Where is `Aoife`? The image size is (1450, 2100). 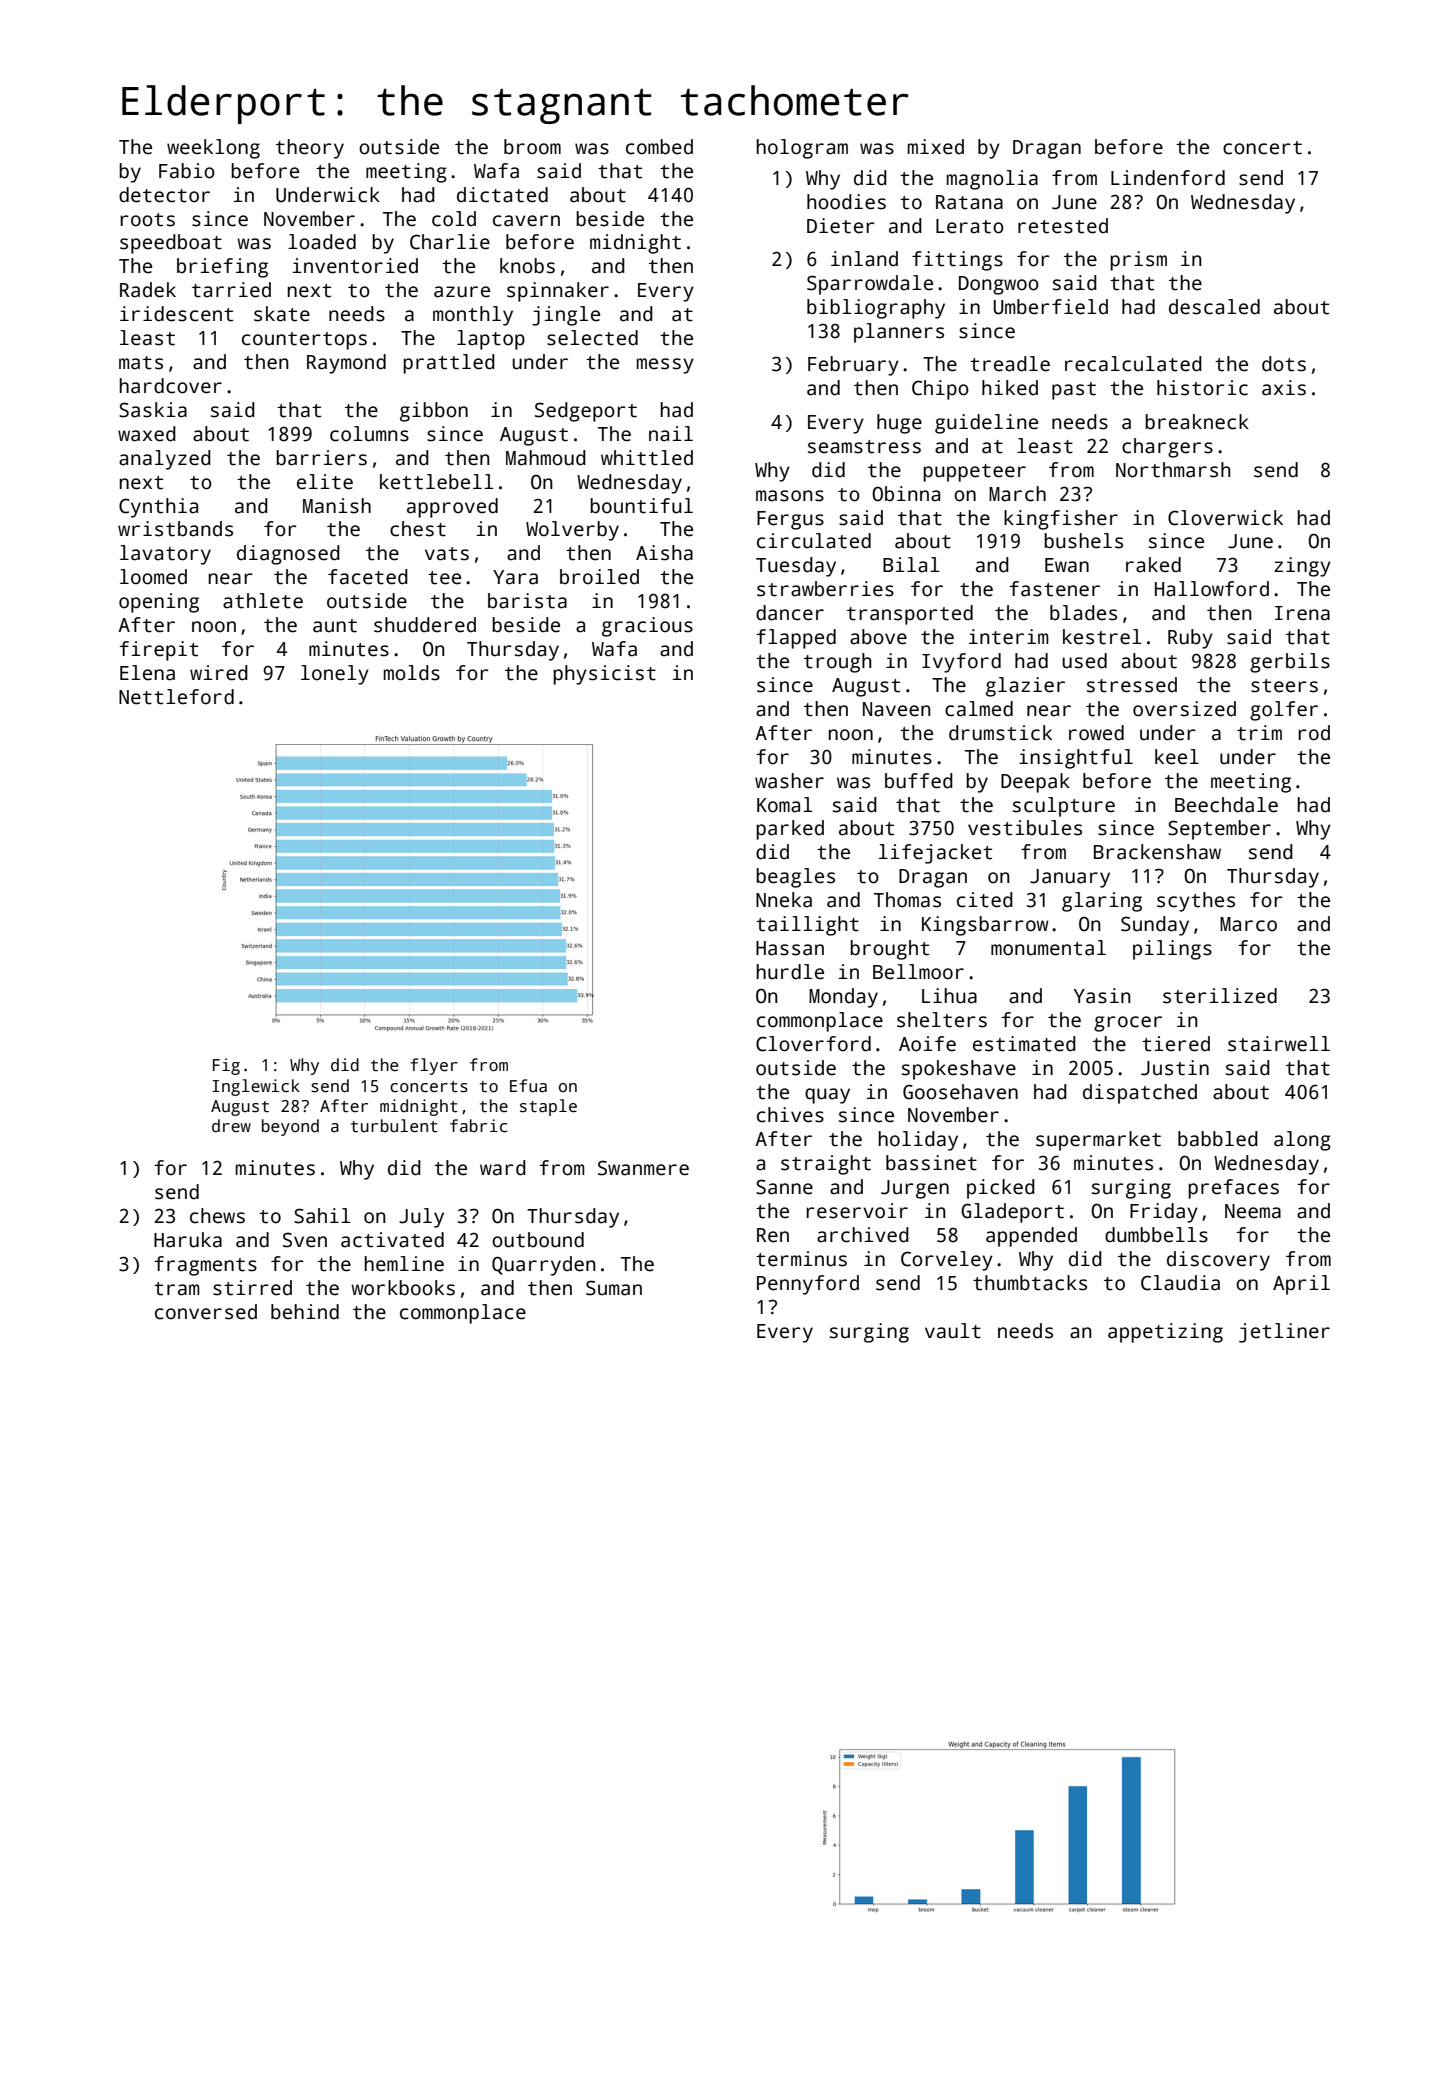 Aoife is located at coordinates (927, 1044).
